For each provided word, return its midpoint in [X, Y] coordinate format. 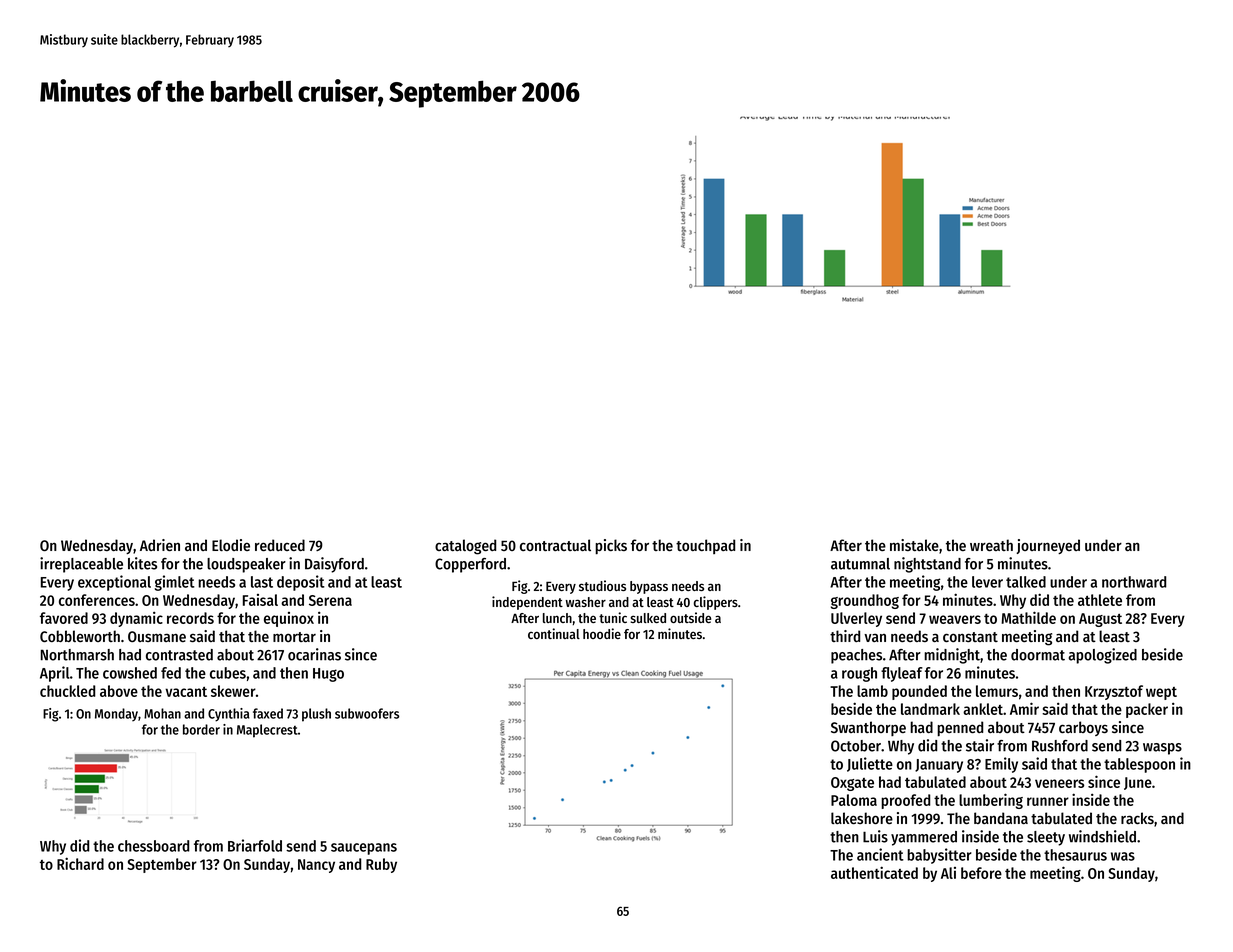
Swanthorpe [868, 728]
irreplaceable [81, 565]
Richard [80, 863]
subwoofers [367, 713]
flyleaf [902, 674]
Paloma [854, 800]
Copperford [470, 565]
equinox [289, 619]
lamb [872, 691]
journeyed [1048, 546]
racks [1137, 818]
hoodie [602, 633]
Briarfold [255, 845]
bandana [1001, 818]
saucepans [364, 849]
